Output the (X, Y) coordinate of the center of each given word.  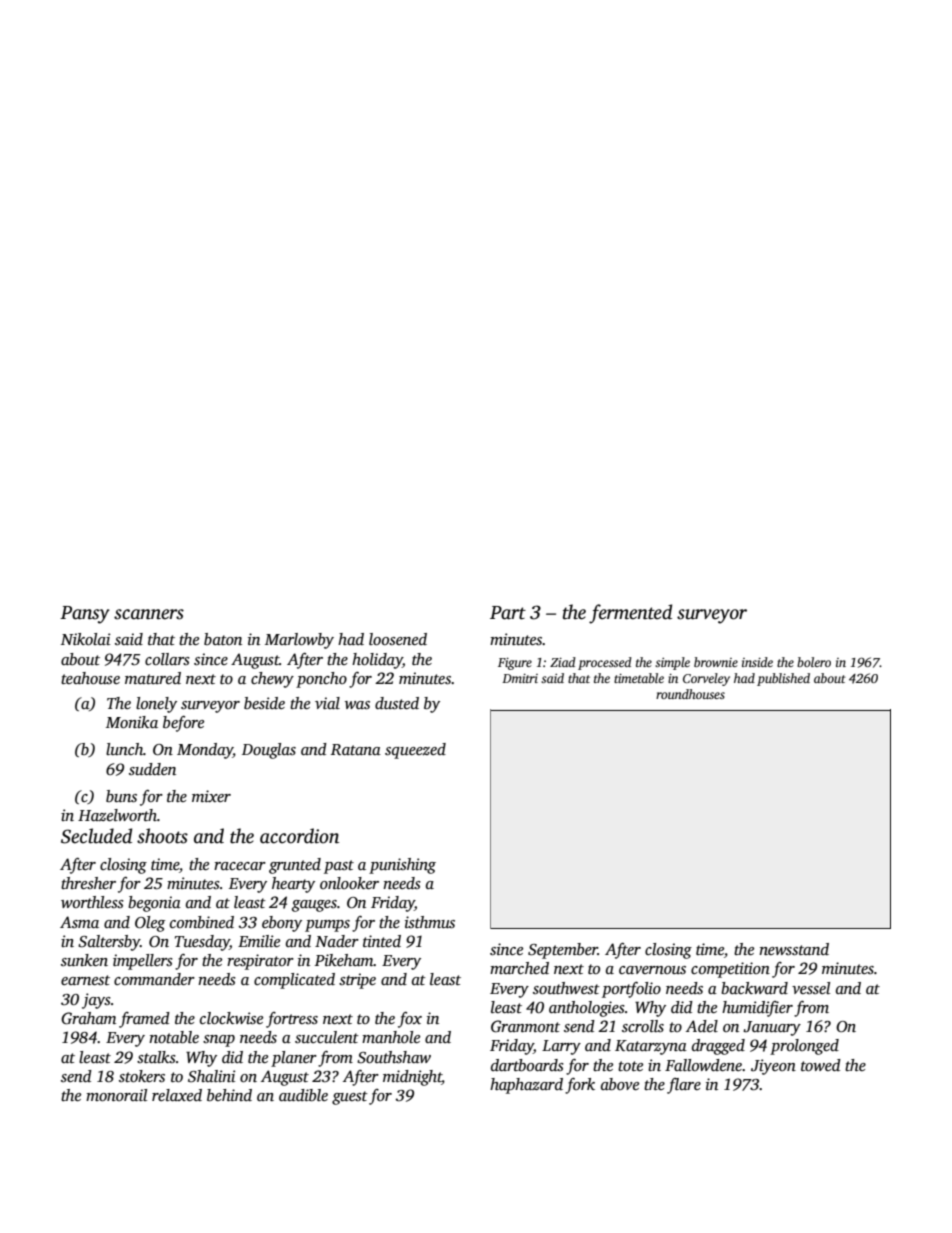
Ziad (563, 662)
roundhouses (690, 694)
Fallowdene (703, 1065)
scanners (149, 614)
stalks (156, 1057)
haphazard (526, 1086)
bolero (814, 662)
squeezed (415, 751)
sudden (152, 769)
